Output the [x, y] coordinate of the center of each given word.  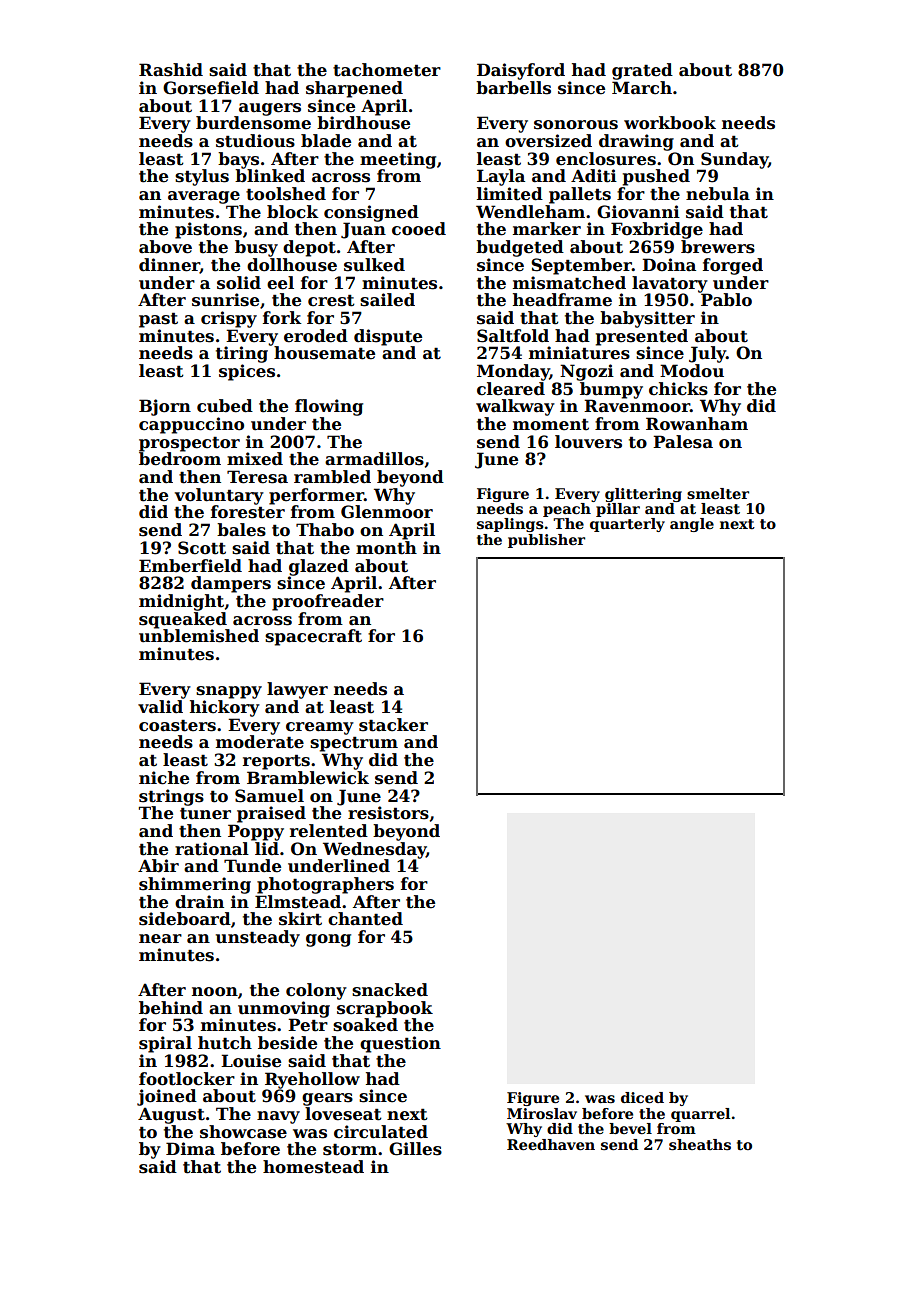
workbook [670, 123]
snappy [229, 692]
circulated [381, 1132]
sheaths [700, 1144]
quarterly [627, 525]
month [386, 548]
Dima [190, 1149]
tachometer [387, 70]
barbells [513, 88]
